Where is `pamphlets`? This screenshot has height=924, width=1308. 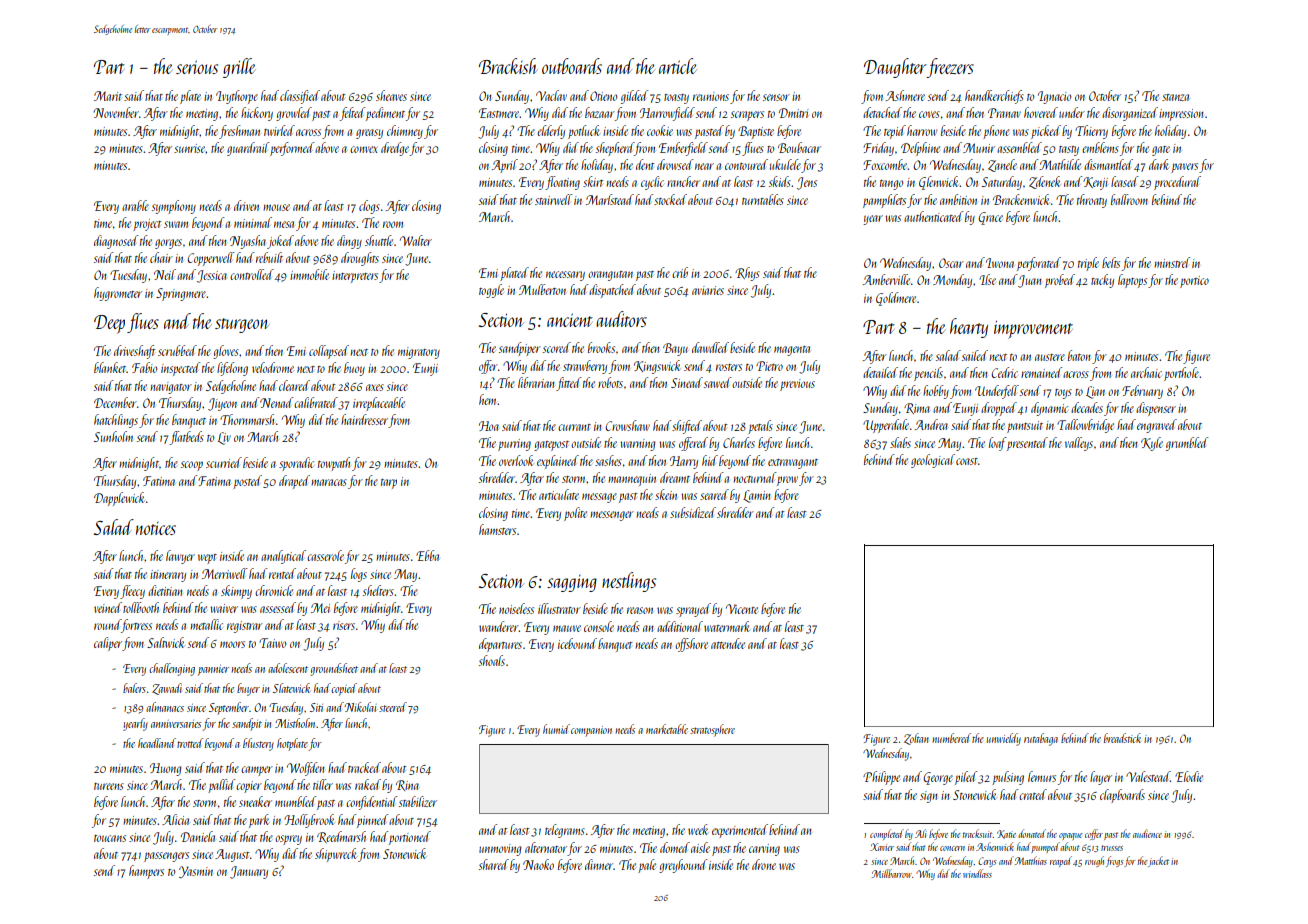
pamphlets is located at coordinates (884, 201).
